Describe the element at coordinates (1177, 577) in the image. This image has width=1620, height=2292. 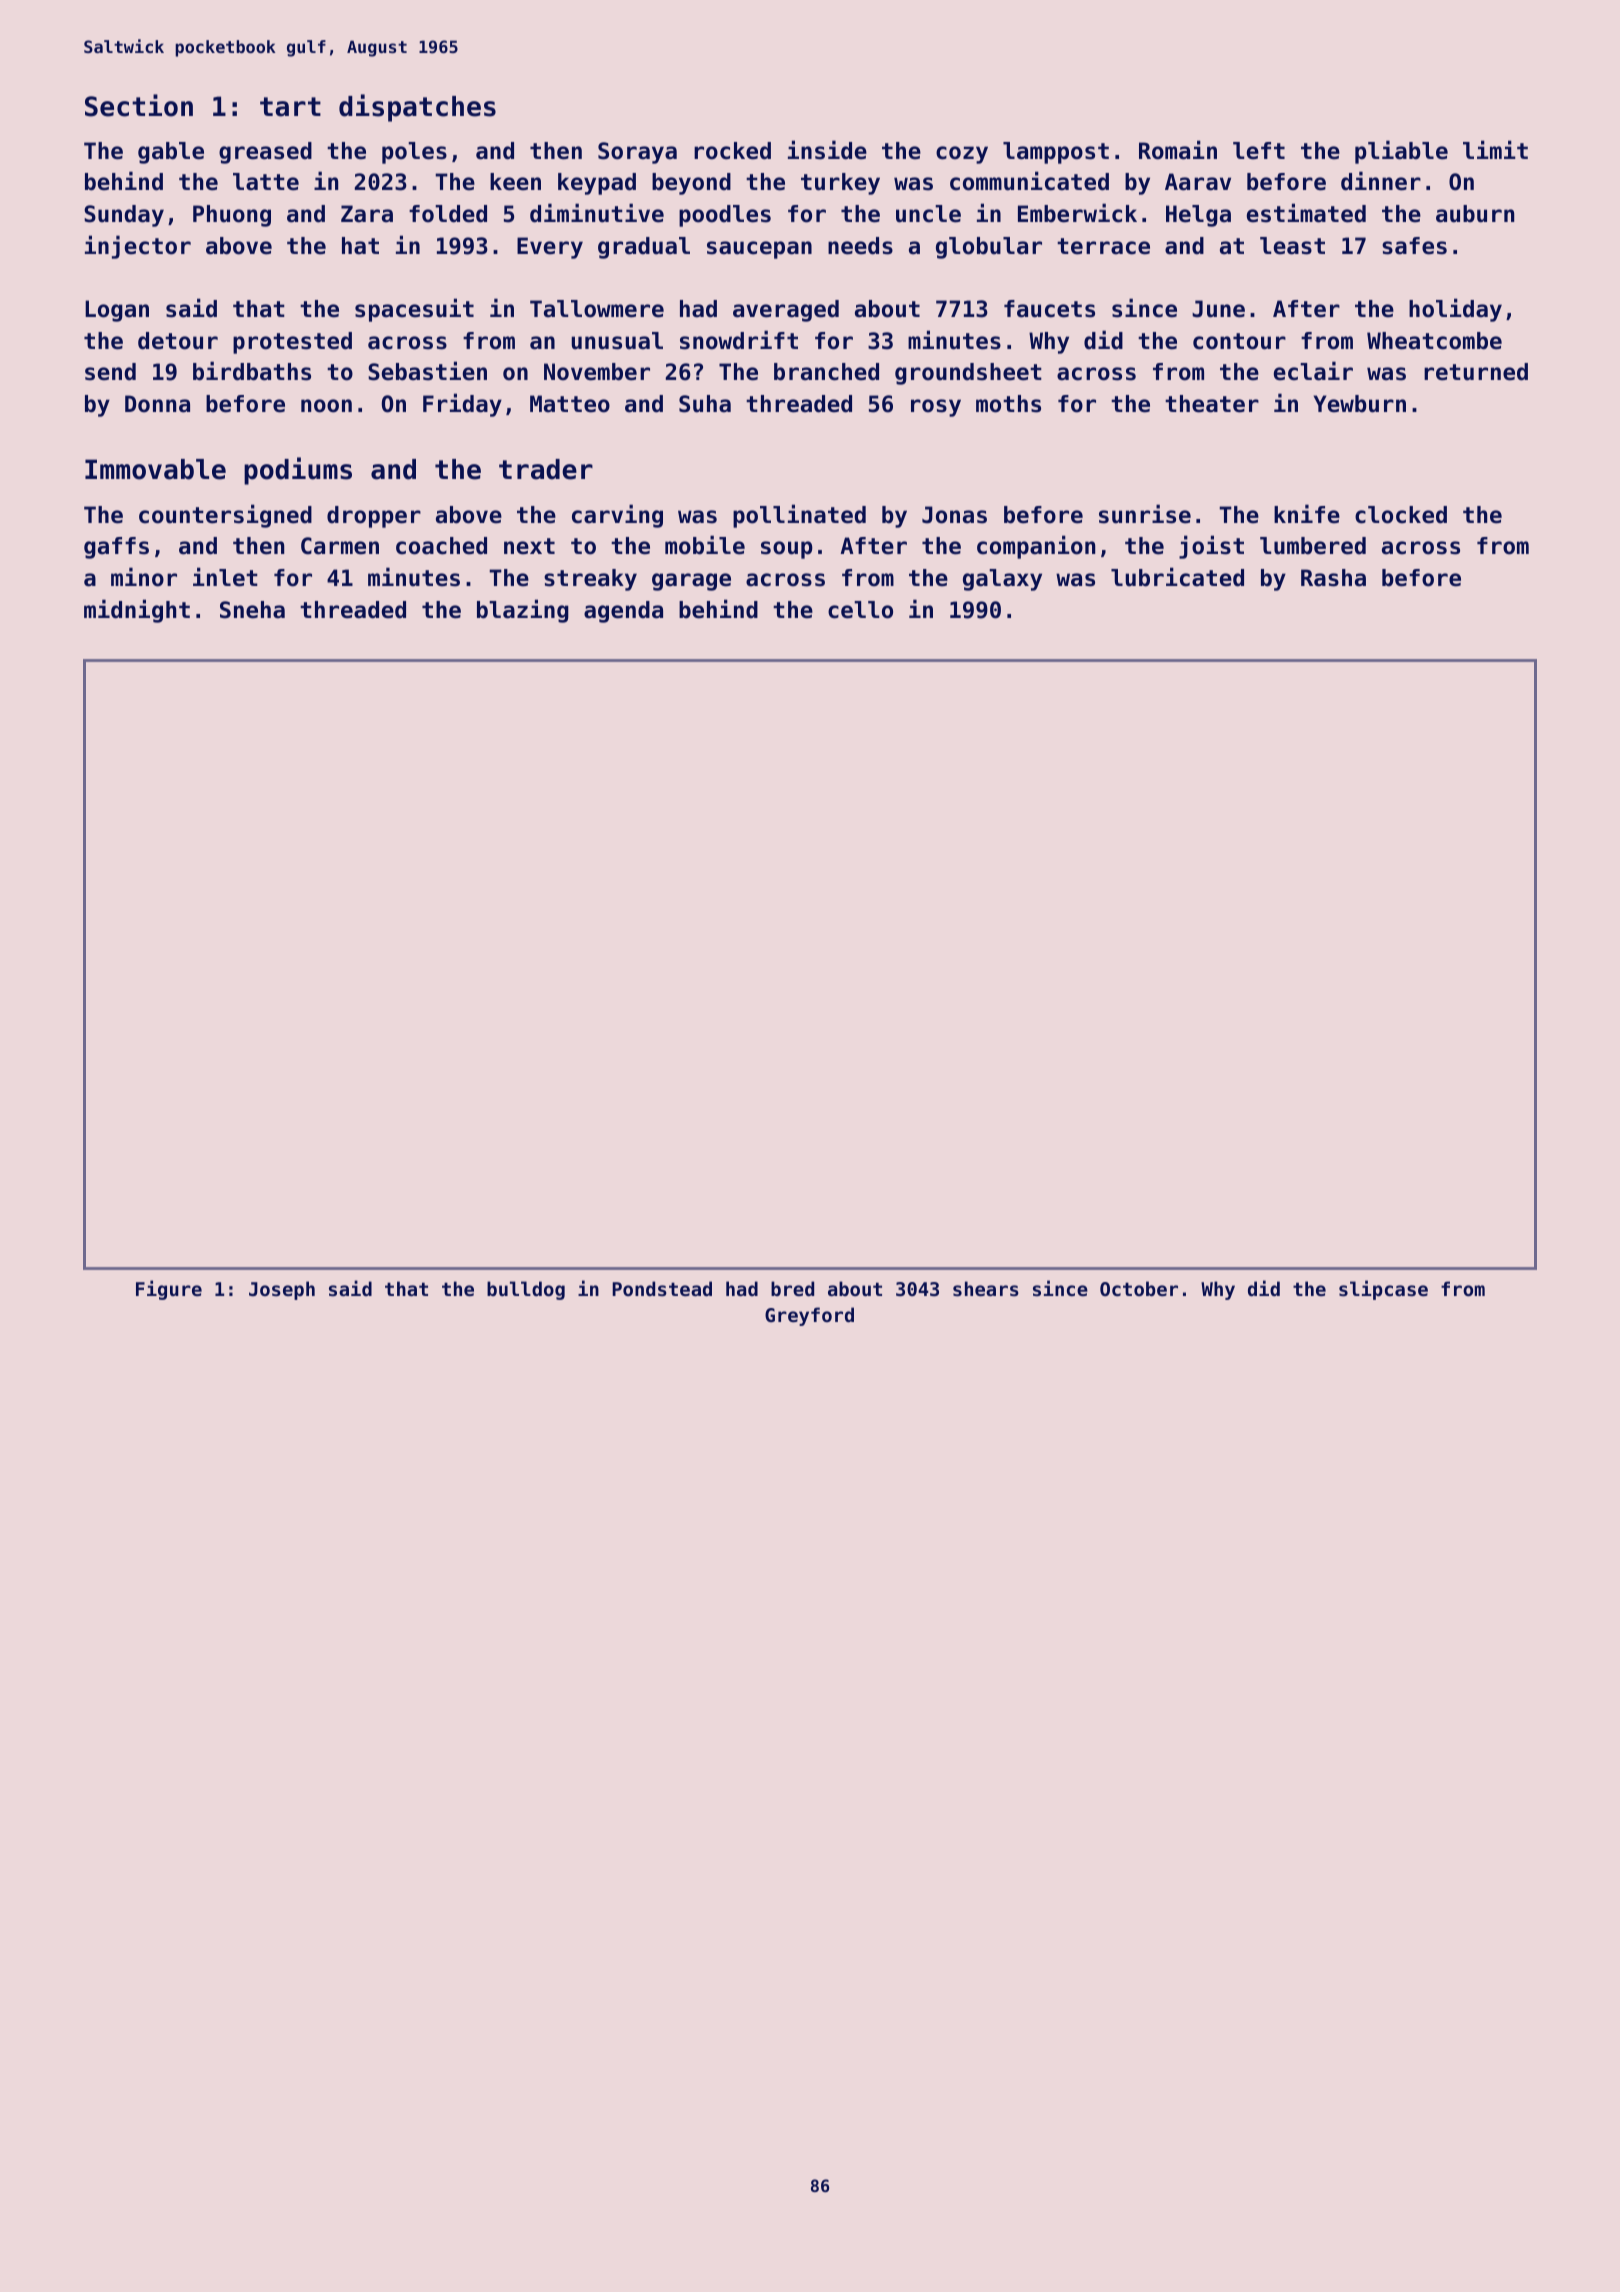
I see `lubricated` at that location.
